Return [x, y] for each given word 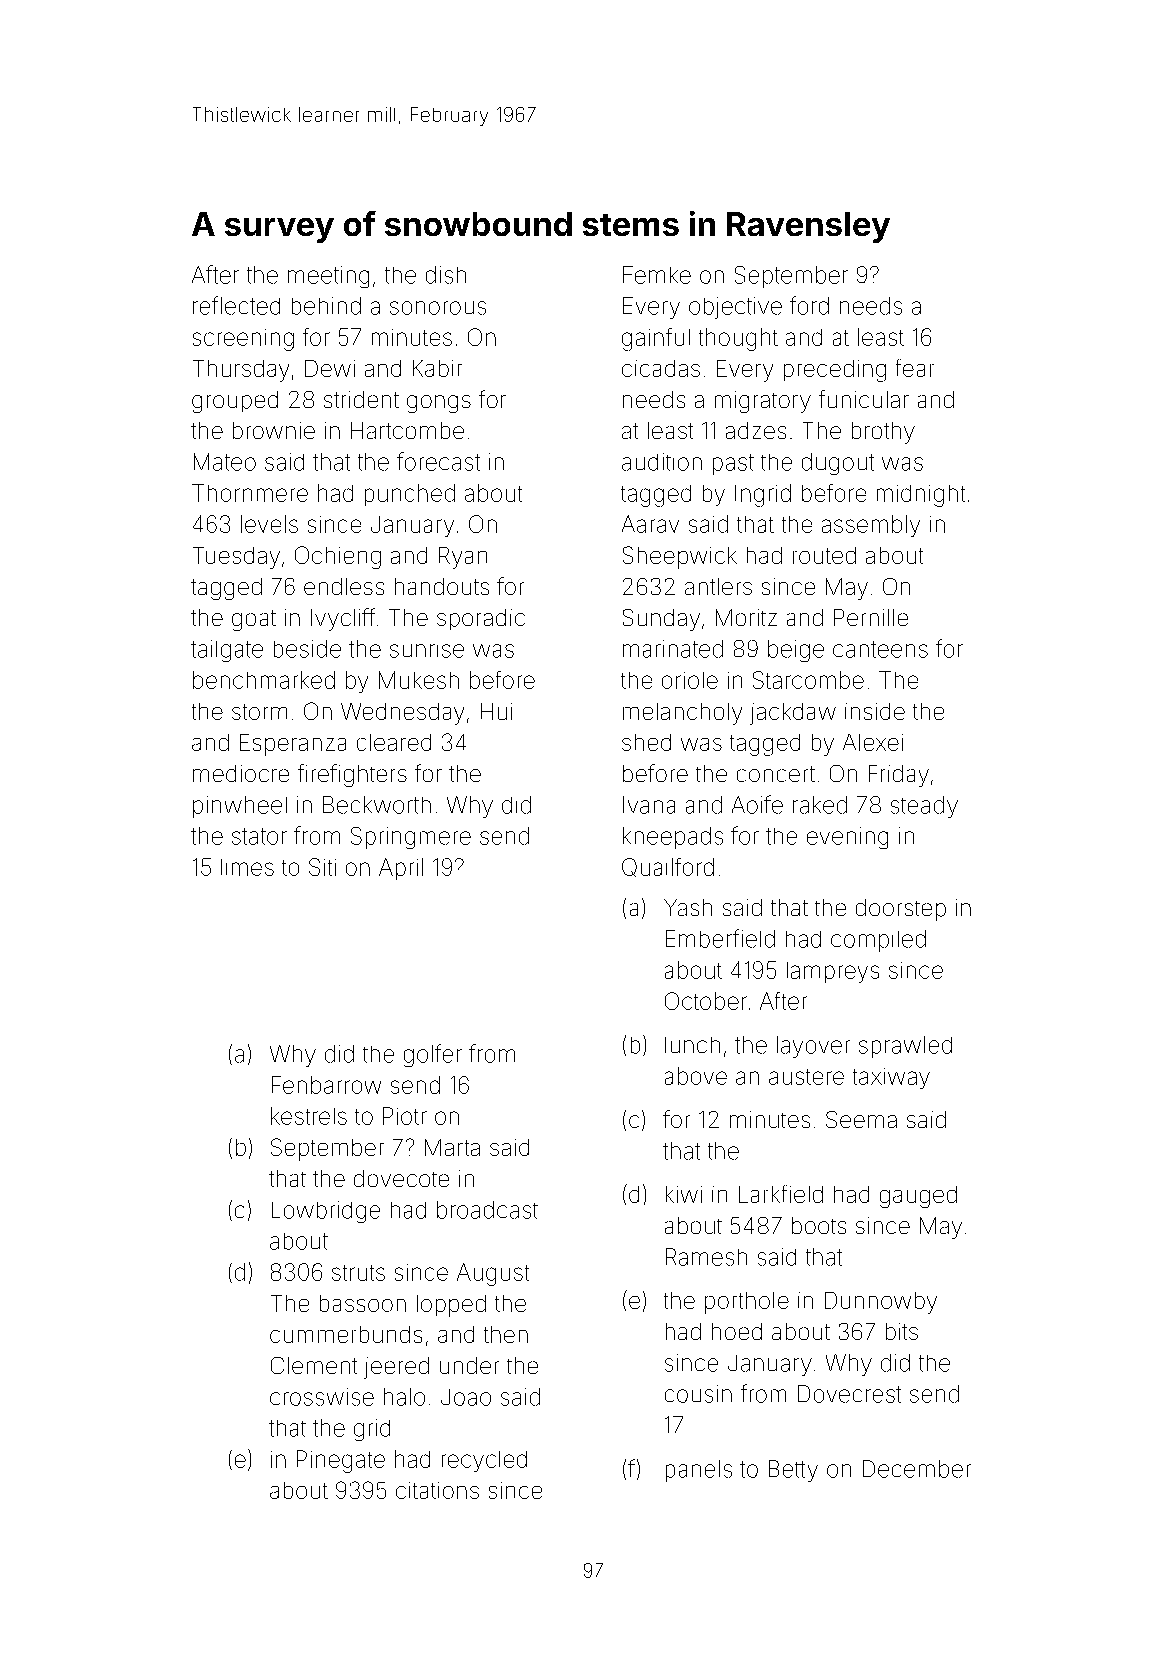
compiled [878, 941]
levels [269, 524]
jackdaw [793, 714]
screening [243, 340]
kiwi [684, 1194]
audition [662, 462]
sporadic [481, 619]
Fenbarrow [326, 1085]
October [706, 1001]
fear [915, 368]
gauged [918, 1197]
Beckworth [377, 805]
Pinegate [341, 1461]
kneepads [673, 838]
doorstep [901, 910]
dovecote [401, 1178]
